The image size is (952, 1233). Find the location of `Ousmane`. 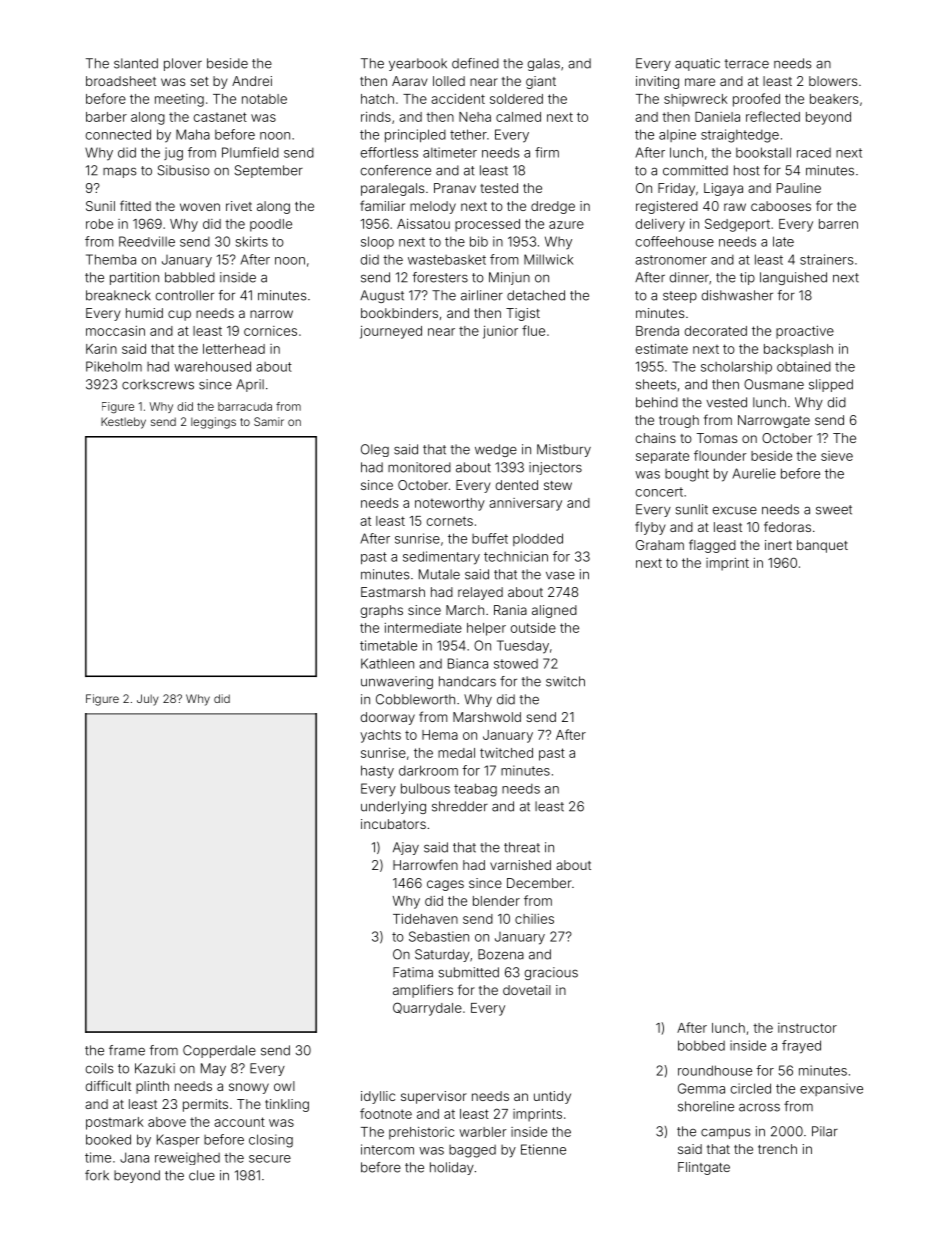

Ousmane is located at coordinates (774, 384).
